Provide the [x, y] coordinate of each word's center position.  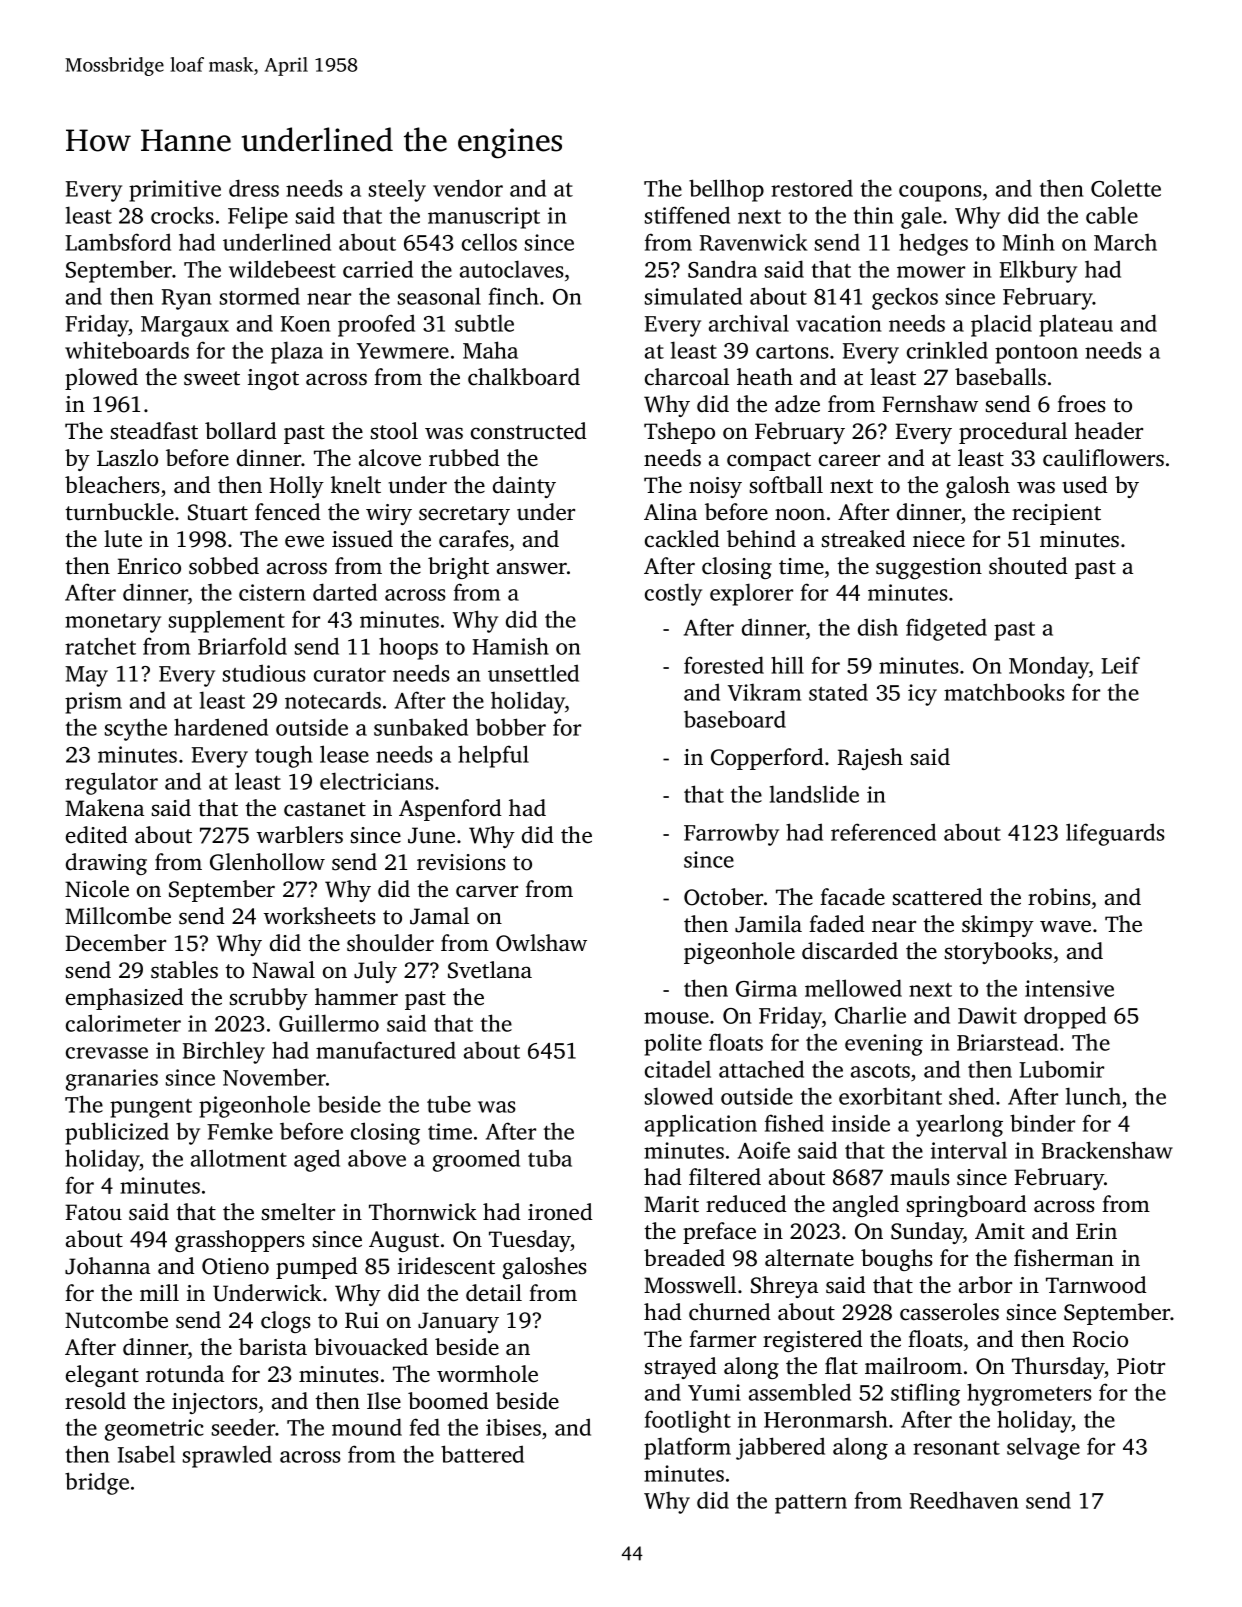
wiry [389, 514]
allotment [239, 1158]
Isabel [146, 1454]
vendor [468, 188]
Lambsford [118, 242]
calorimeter [123, 1023]
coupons [940, 193]
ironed [560, 1212]
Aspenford [450, 810]
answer [532, 568]
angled [866, 1206]
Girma [766, 988]
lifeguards [1115, 834]
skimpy [998, 926]
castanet [325, 809]
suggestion [929, 568]
